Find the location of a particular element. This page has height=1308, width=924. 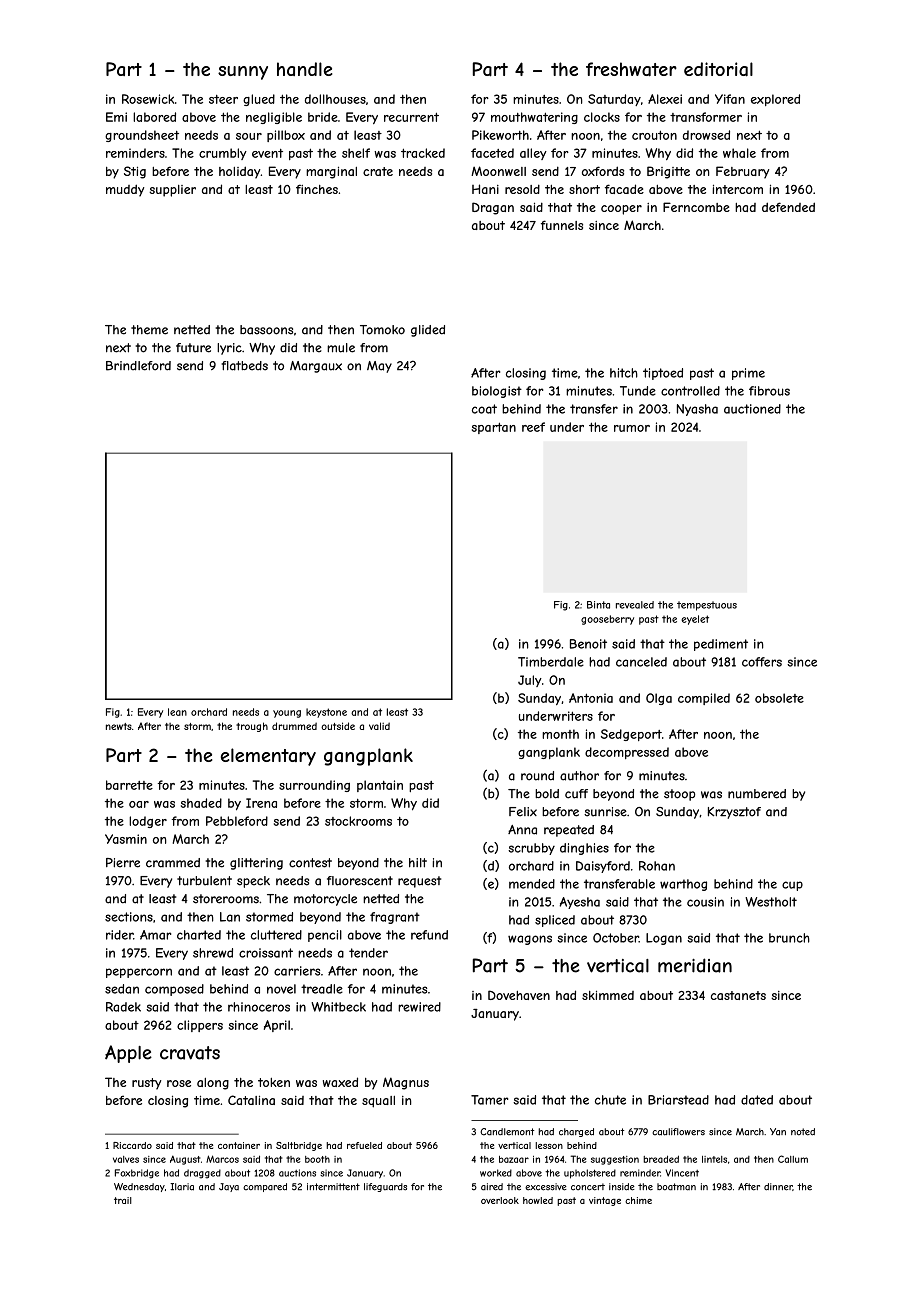

Timberdale is located at coordinates (551, 662).
